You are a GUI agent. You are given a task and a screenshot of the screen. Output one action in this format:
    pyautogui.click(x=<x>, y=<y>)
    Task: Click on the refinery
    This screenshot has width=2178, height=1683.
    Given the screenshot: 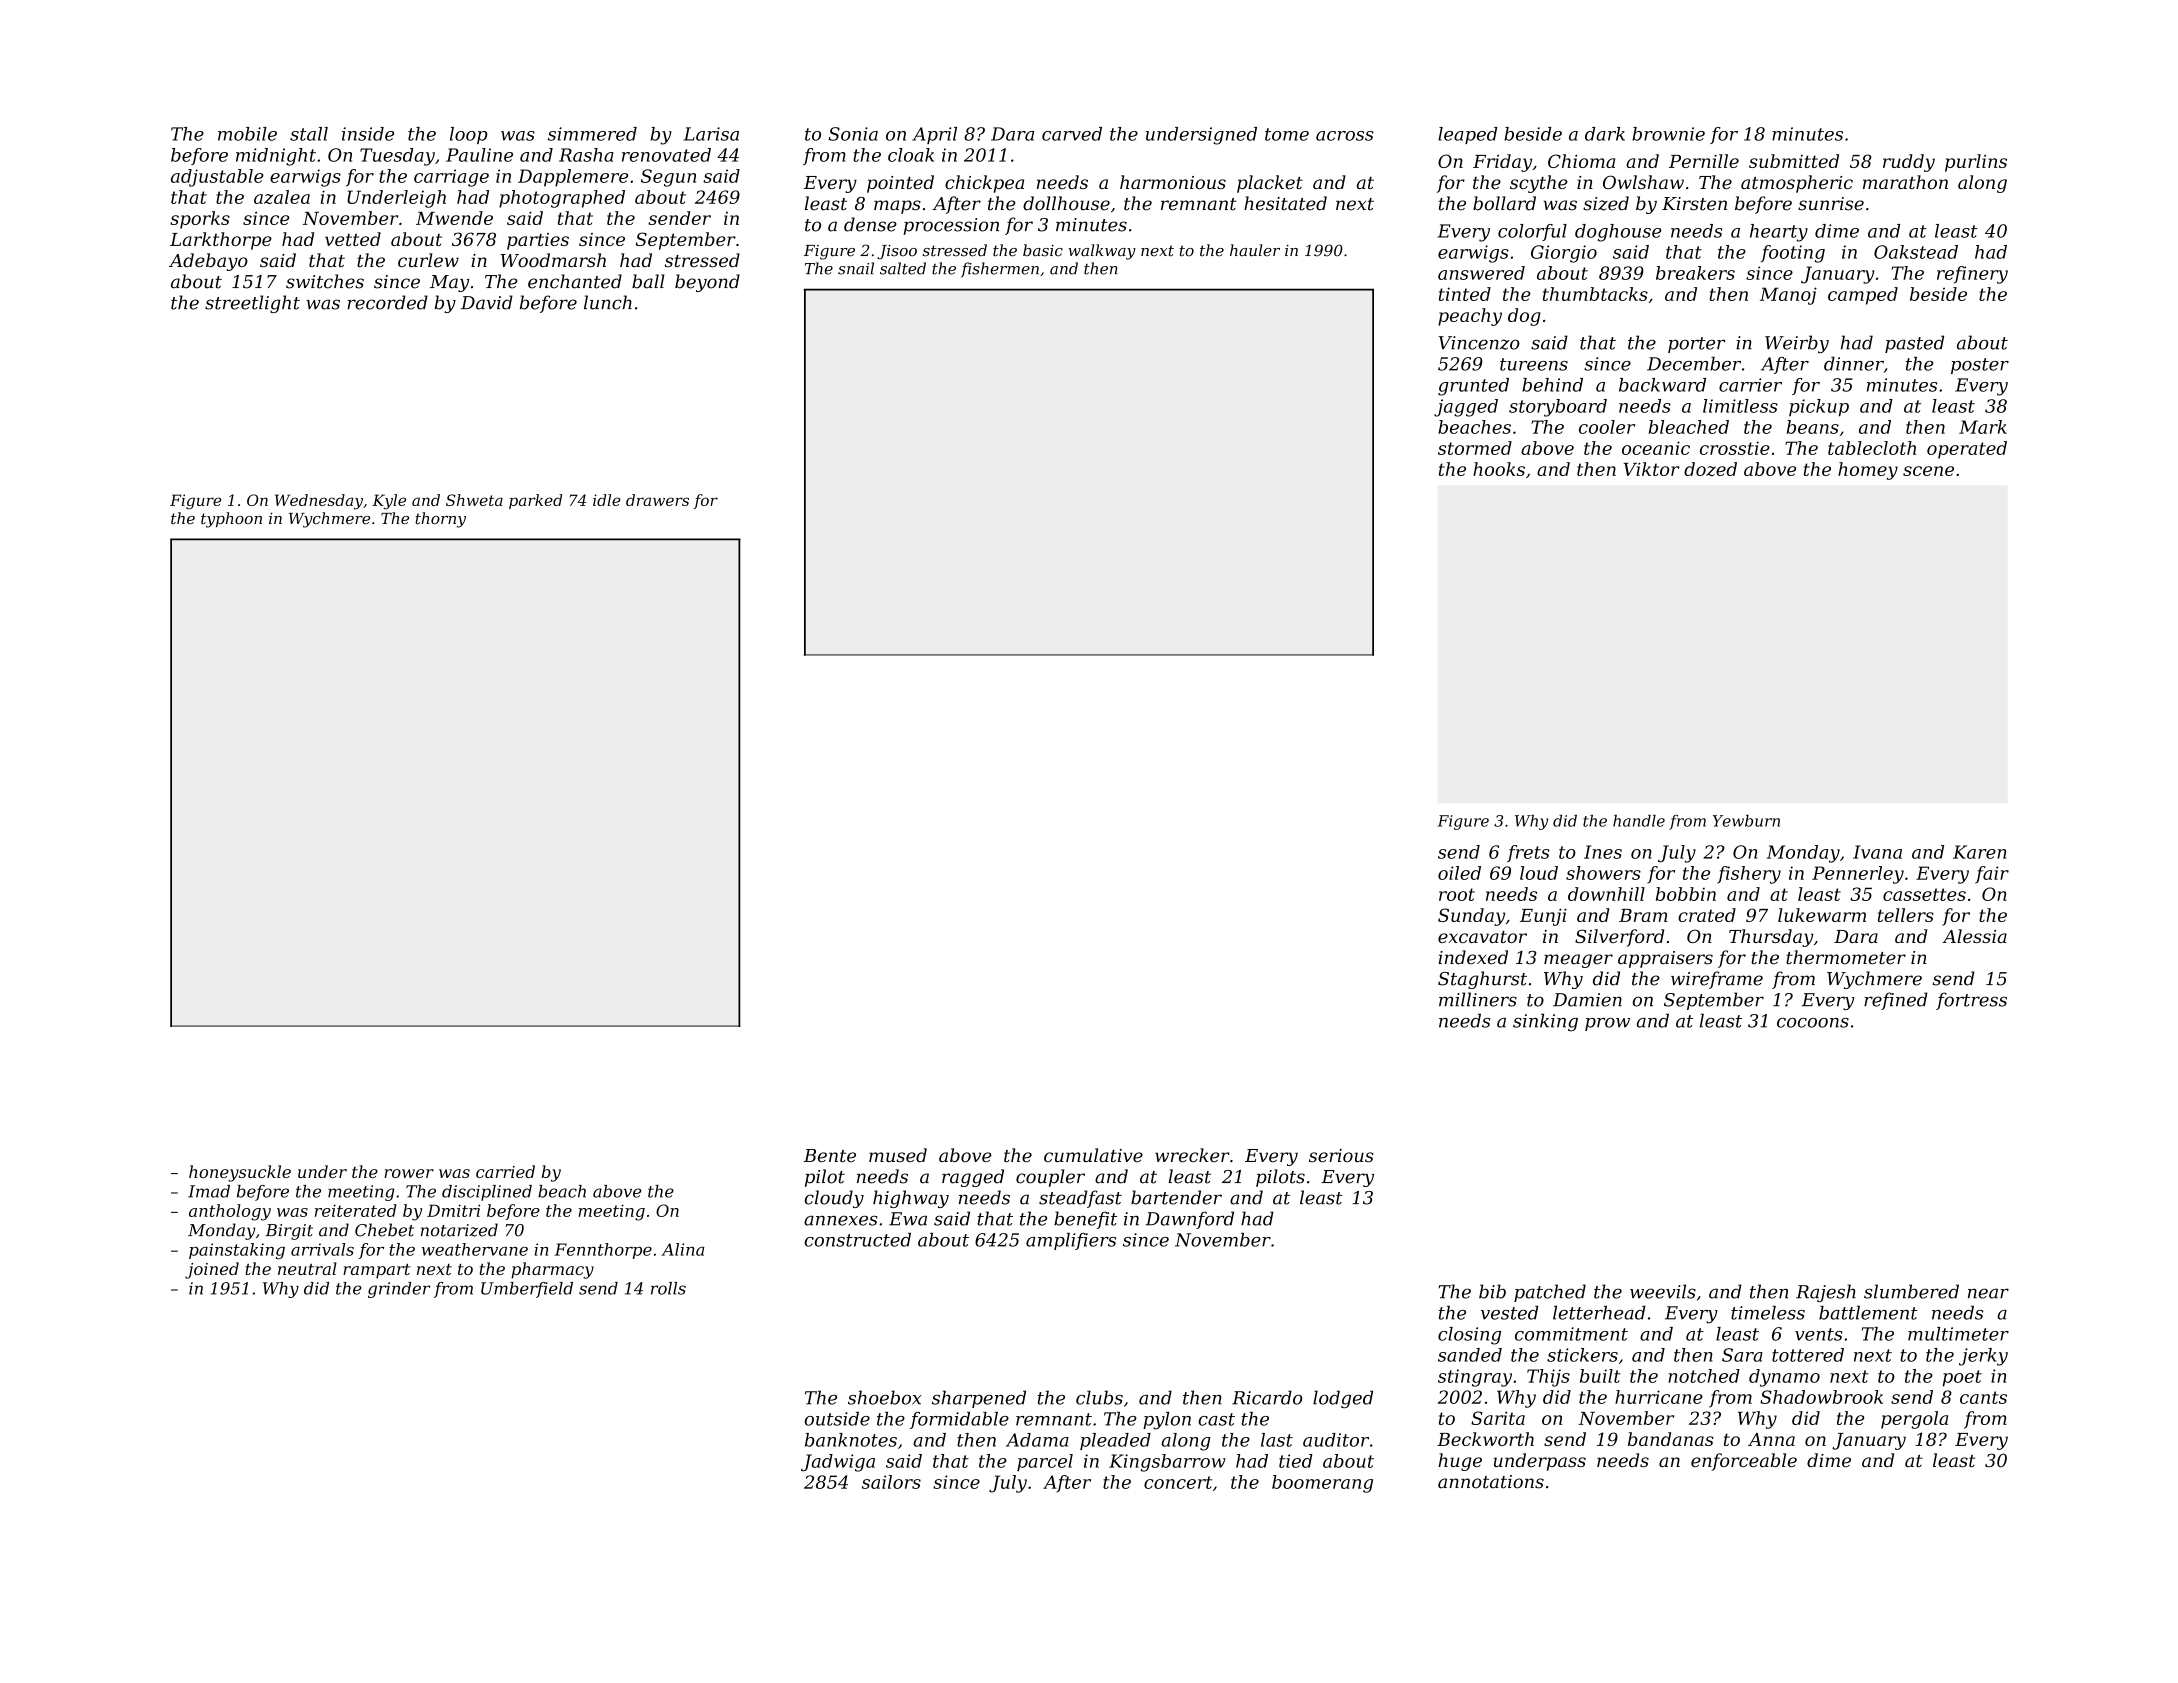 What is the action you would take?
    pyautogui.click(x=1972, y=275)
